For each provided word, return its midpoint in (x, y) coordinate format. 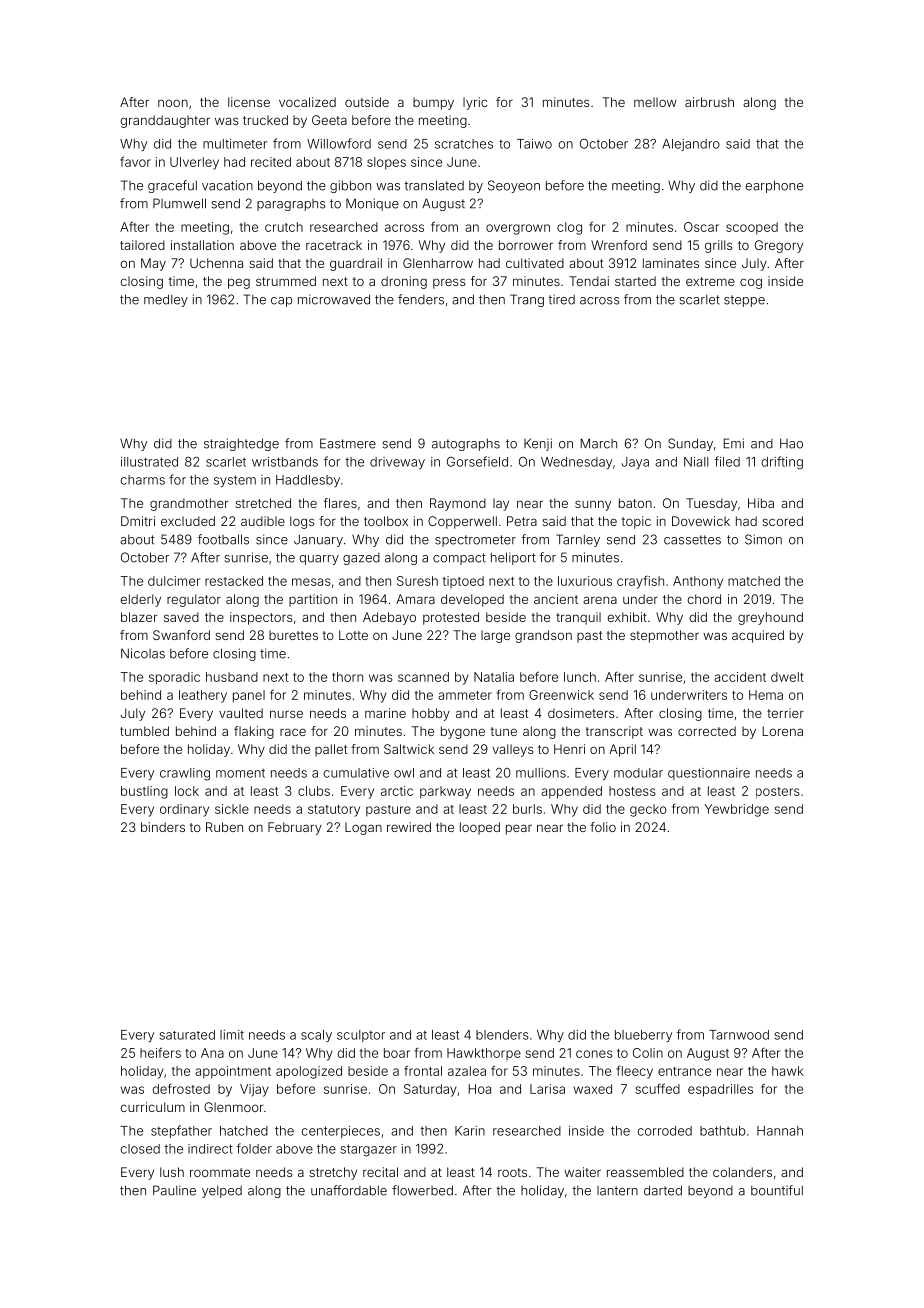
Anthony (698, 582)
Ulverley (194, 163)
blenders (502, 1035)
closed (140, 1149)
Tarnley (578, 540)
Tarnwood (739, 1035)
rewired (409, 827)
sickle (232, 809)
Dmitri (138, 521)
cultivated (535, 263)
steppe (744, 301)
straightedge (241, 444)
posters (778, 792)
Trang (527, 300)
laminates (671, 263)
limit (232, 1035)
